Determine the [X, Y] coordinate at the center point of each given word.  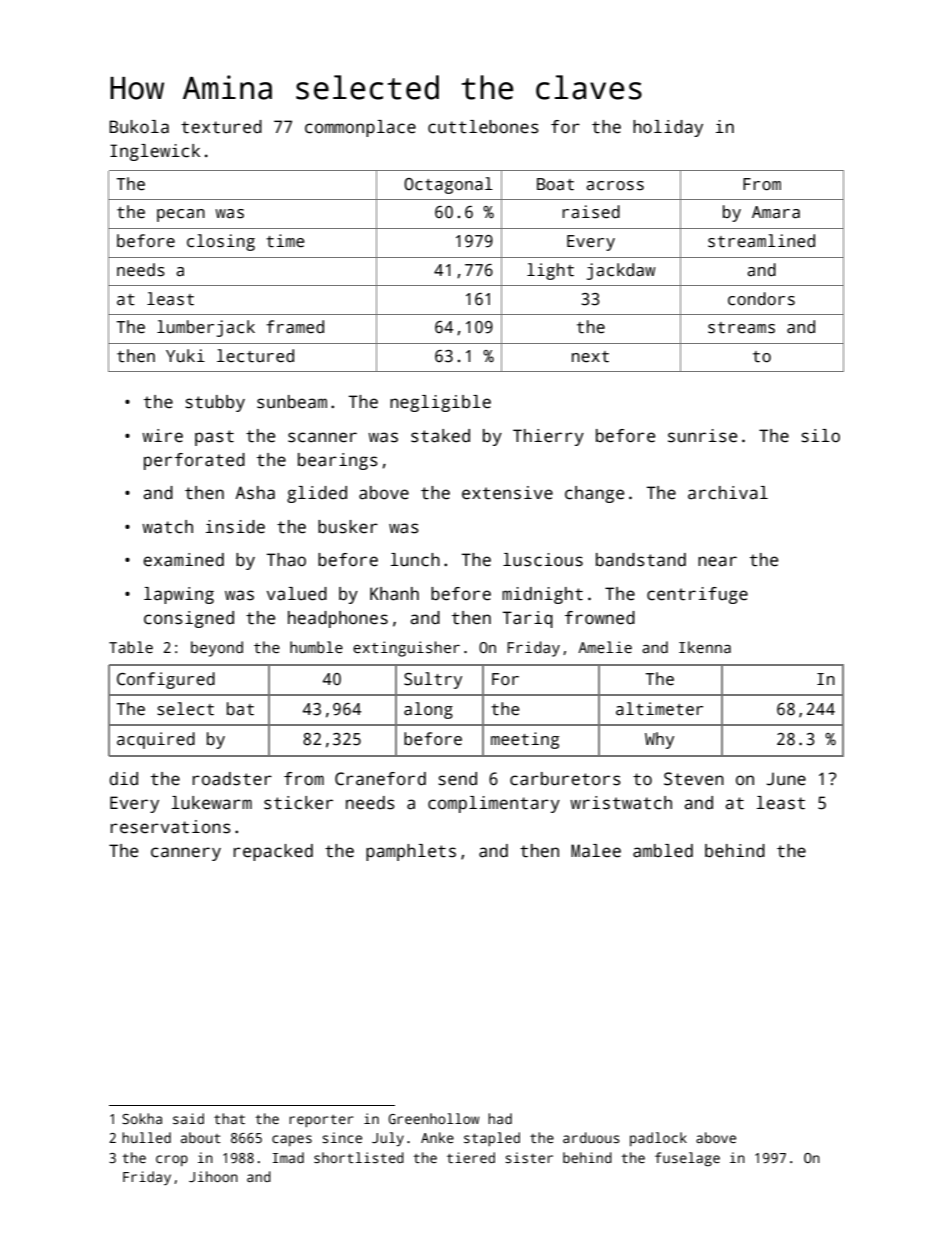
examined [183, 560]
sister [529, 1157]
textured [221, 127]
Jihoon [213, 1176]
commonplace [360, 128]
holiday [668, 128]
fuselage [687, 1159]
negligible [440, 403]
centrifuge [697, 595]
